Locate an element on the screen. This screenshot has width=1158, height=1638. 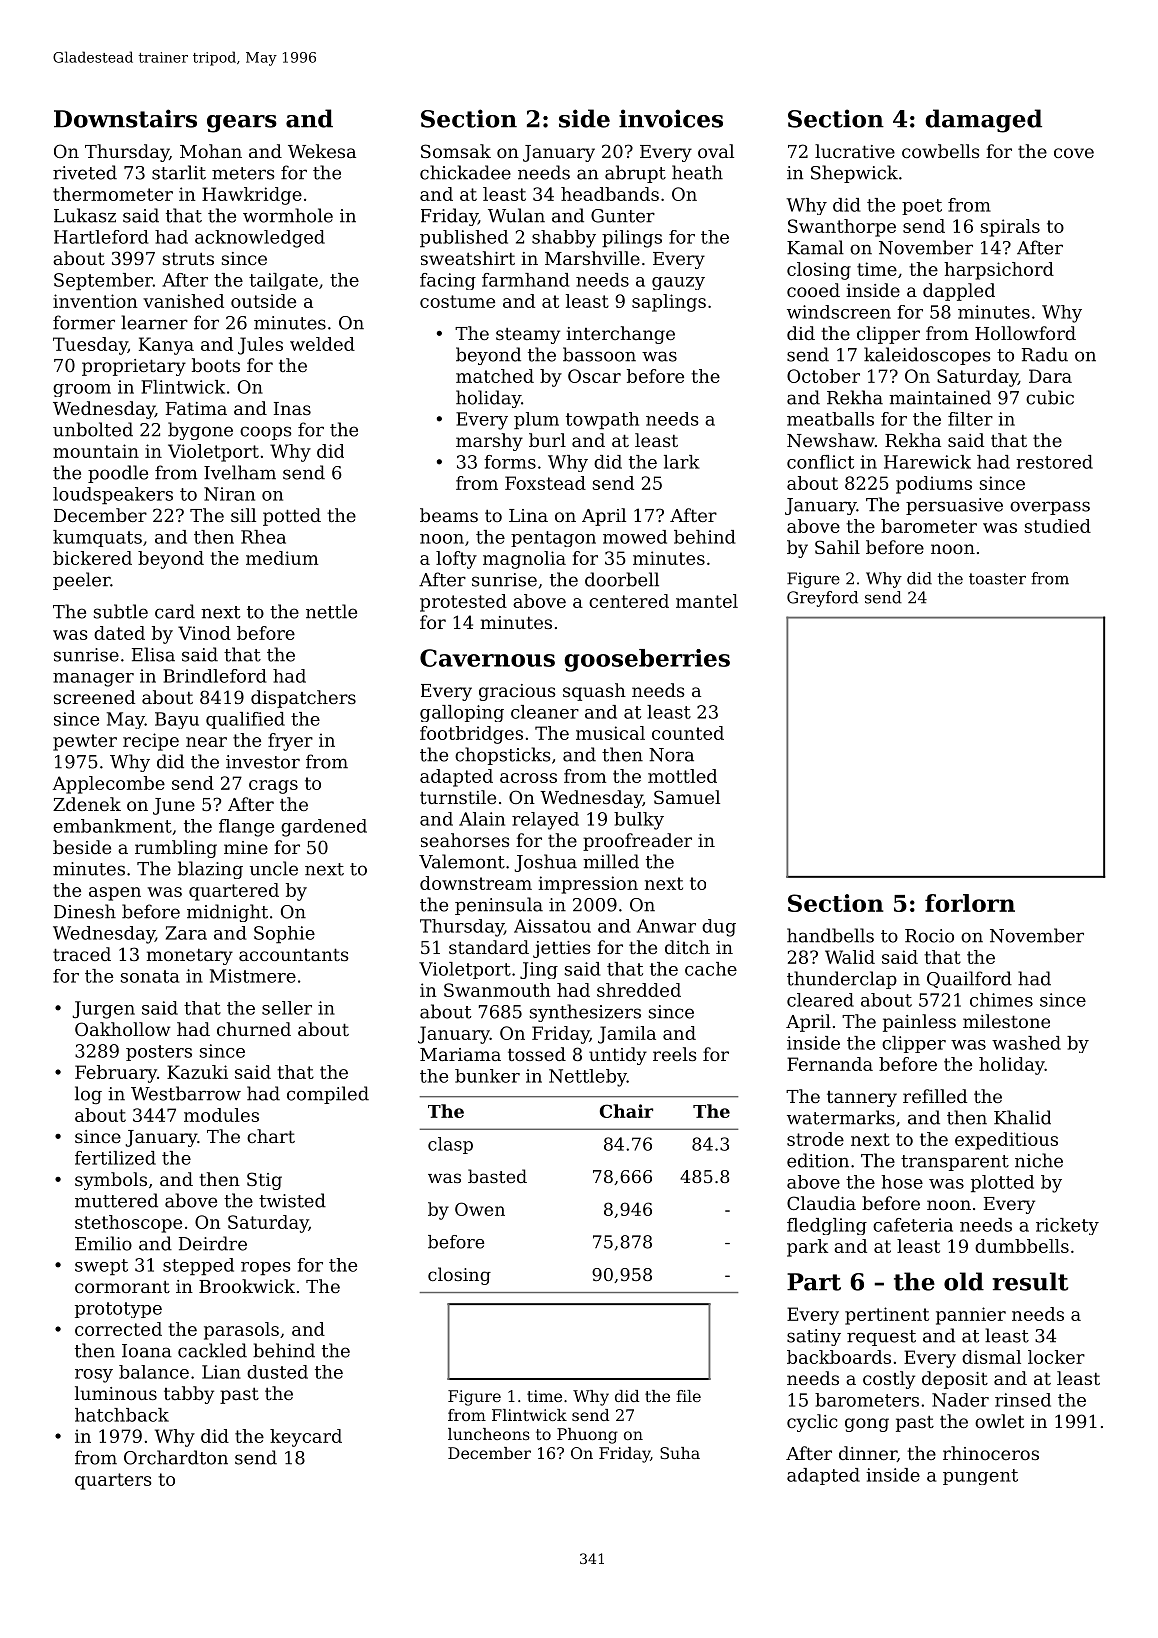
invoices is located at coordinates (671, 118).
